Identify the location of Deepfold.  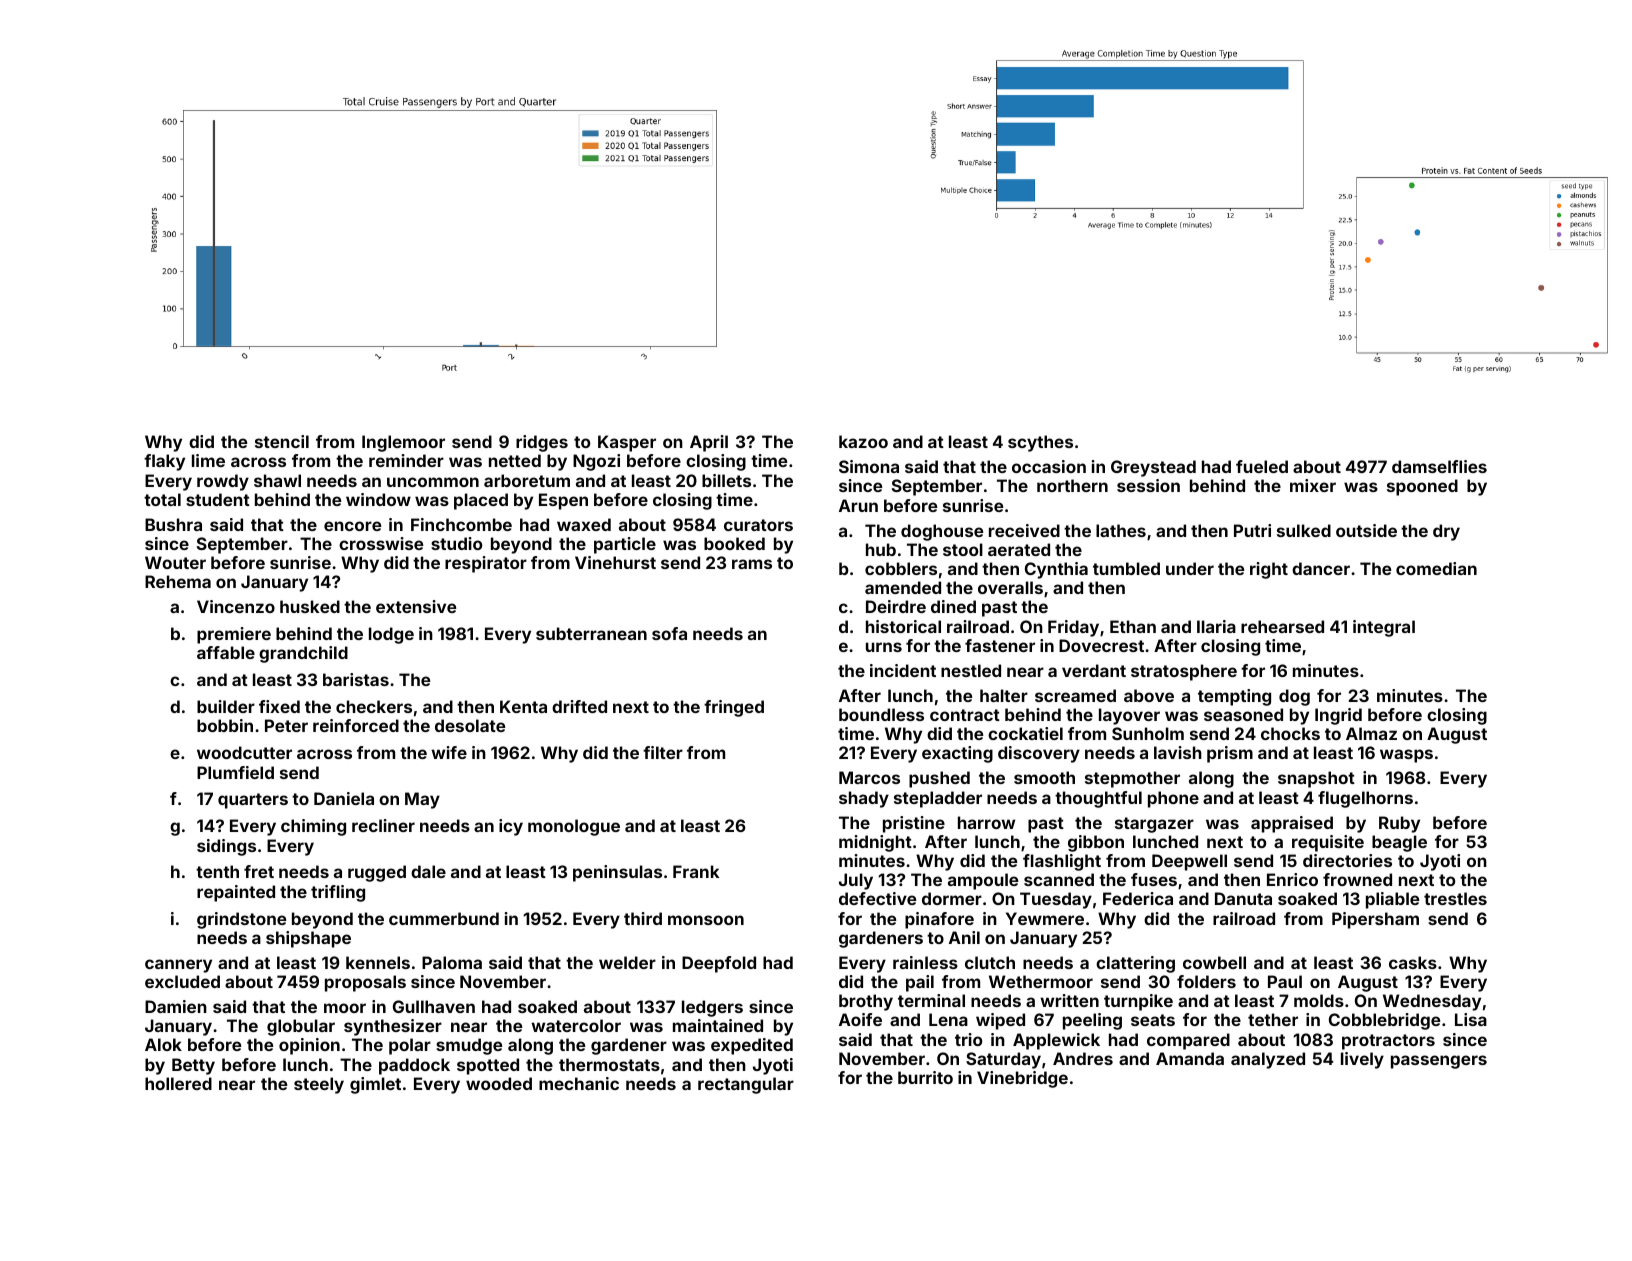
(719, 964).
